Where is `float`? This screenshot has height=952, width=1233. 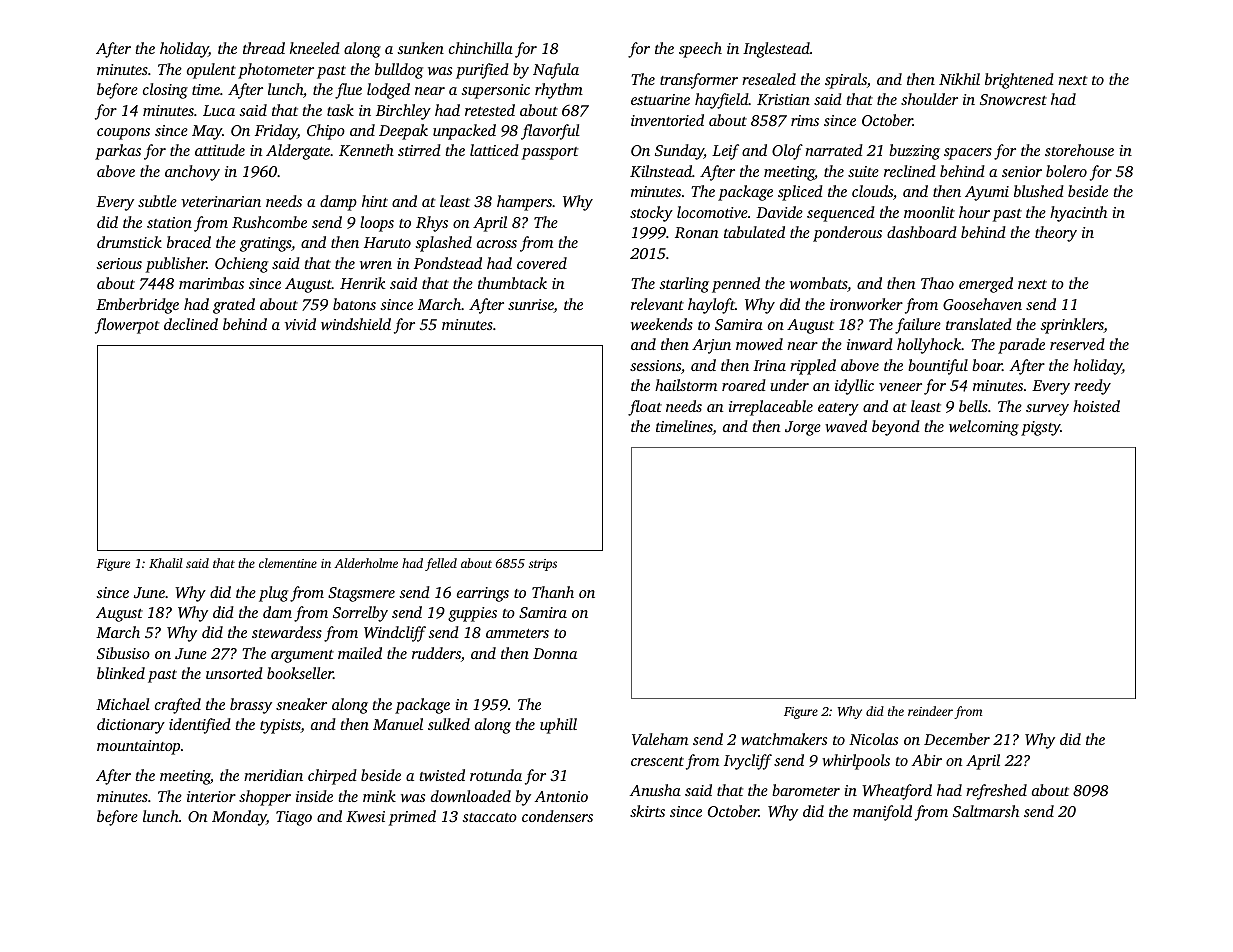
float is located at coordinates (645, 408).
